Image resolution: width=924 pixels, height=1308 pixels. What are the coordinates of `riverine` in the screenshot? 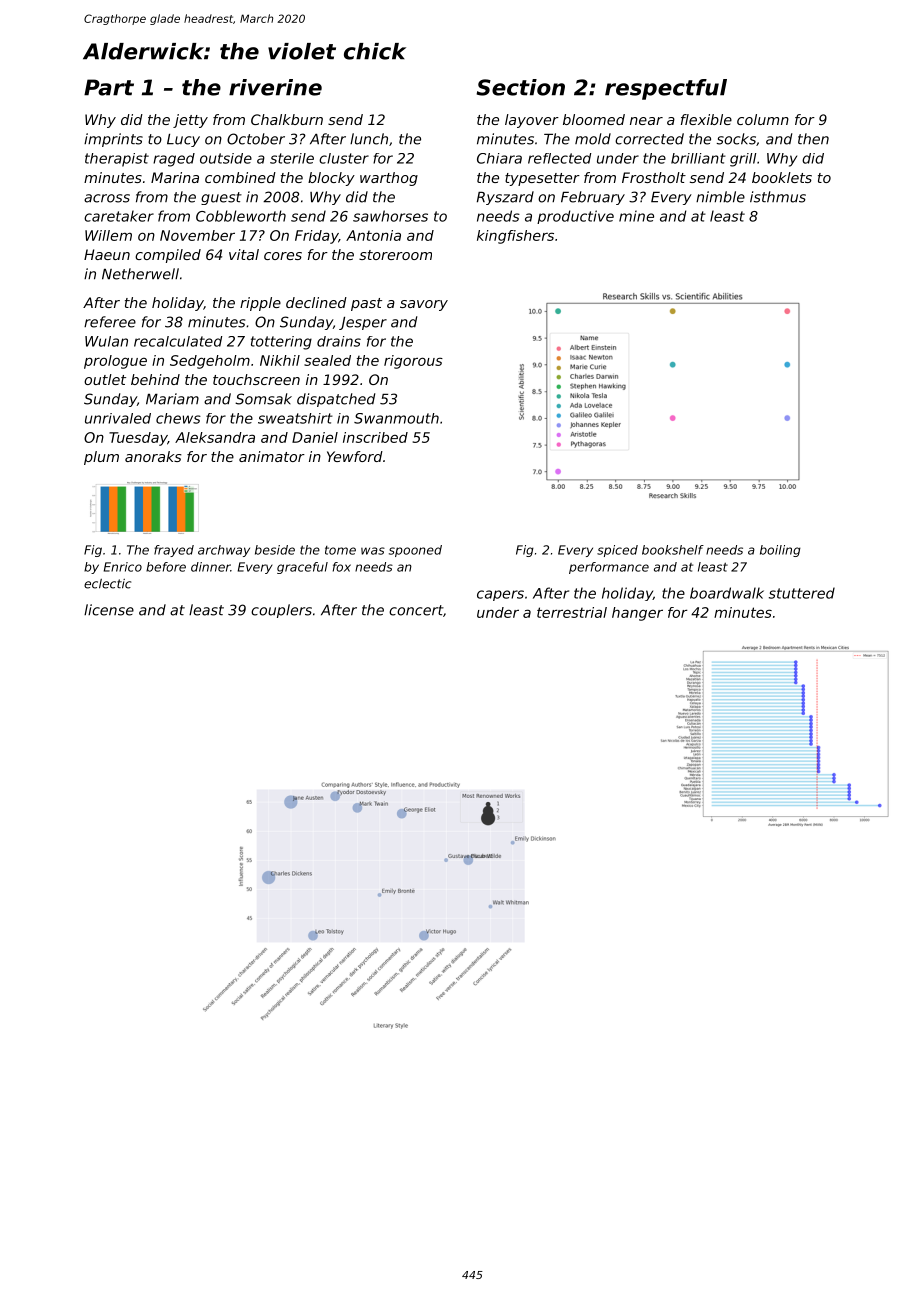 It's located at (275, 87).
